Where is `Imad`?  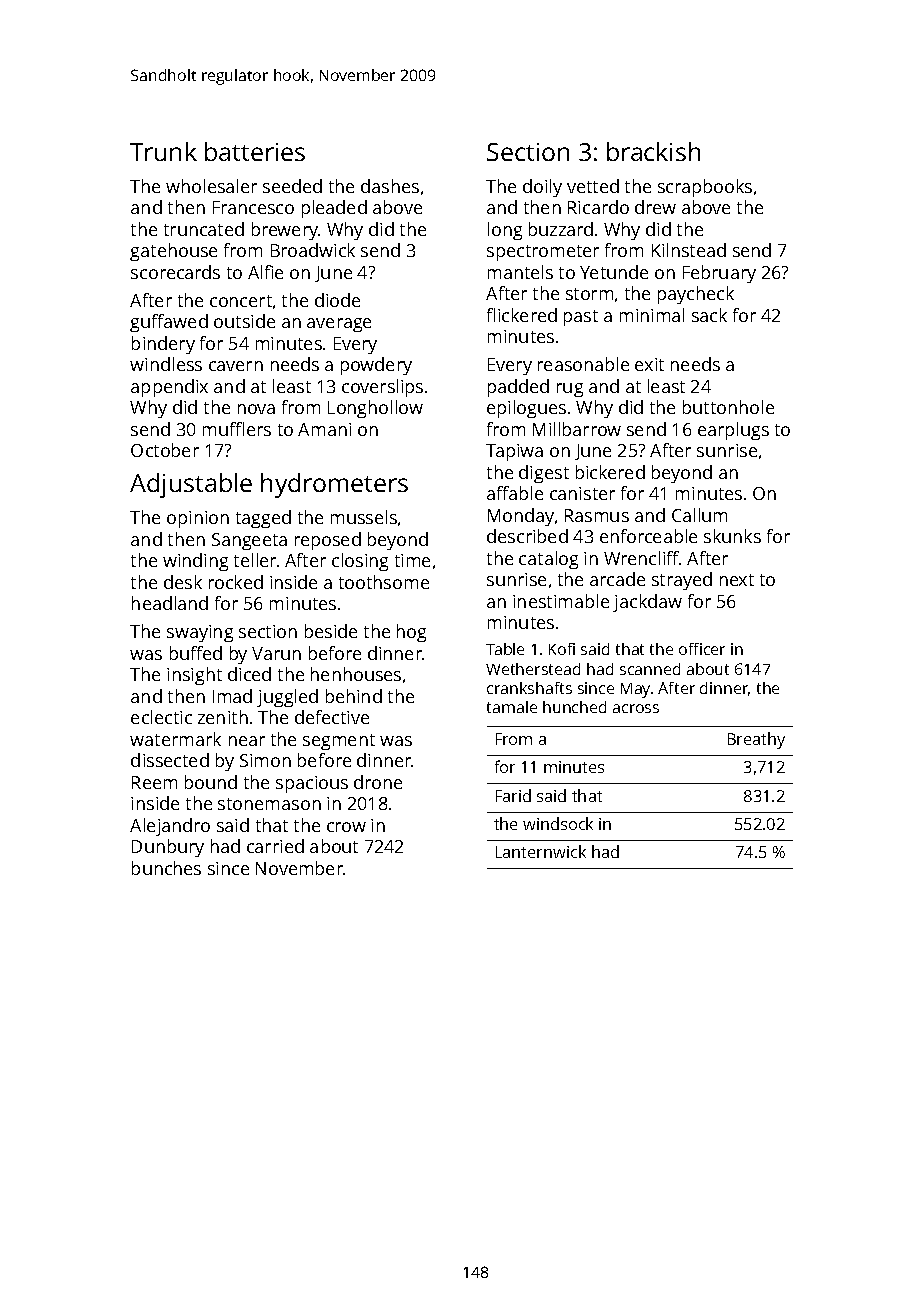
Imad is located at coordinates (232, 696).
